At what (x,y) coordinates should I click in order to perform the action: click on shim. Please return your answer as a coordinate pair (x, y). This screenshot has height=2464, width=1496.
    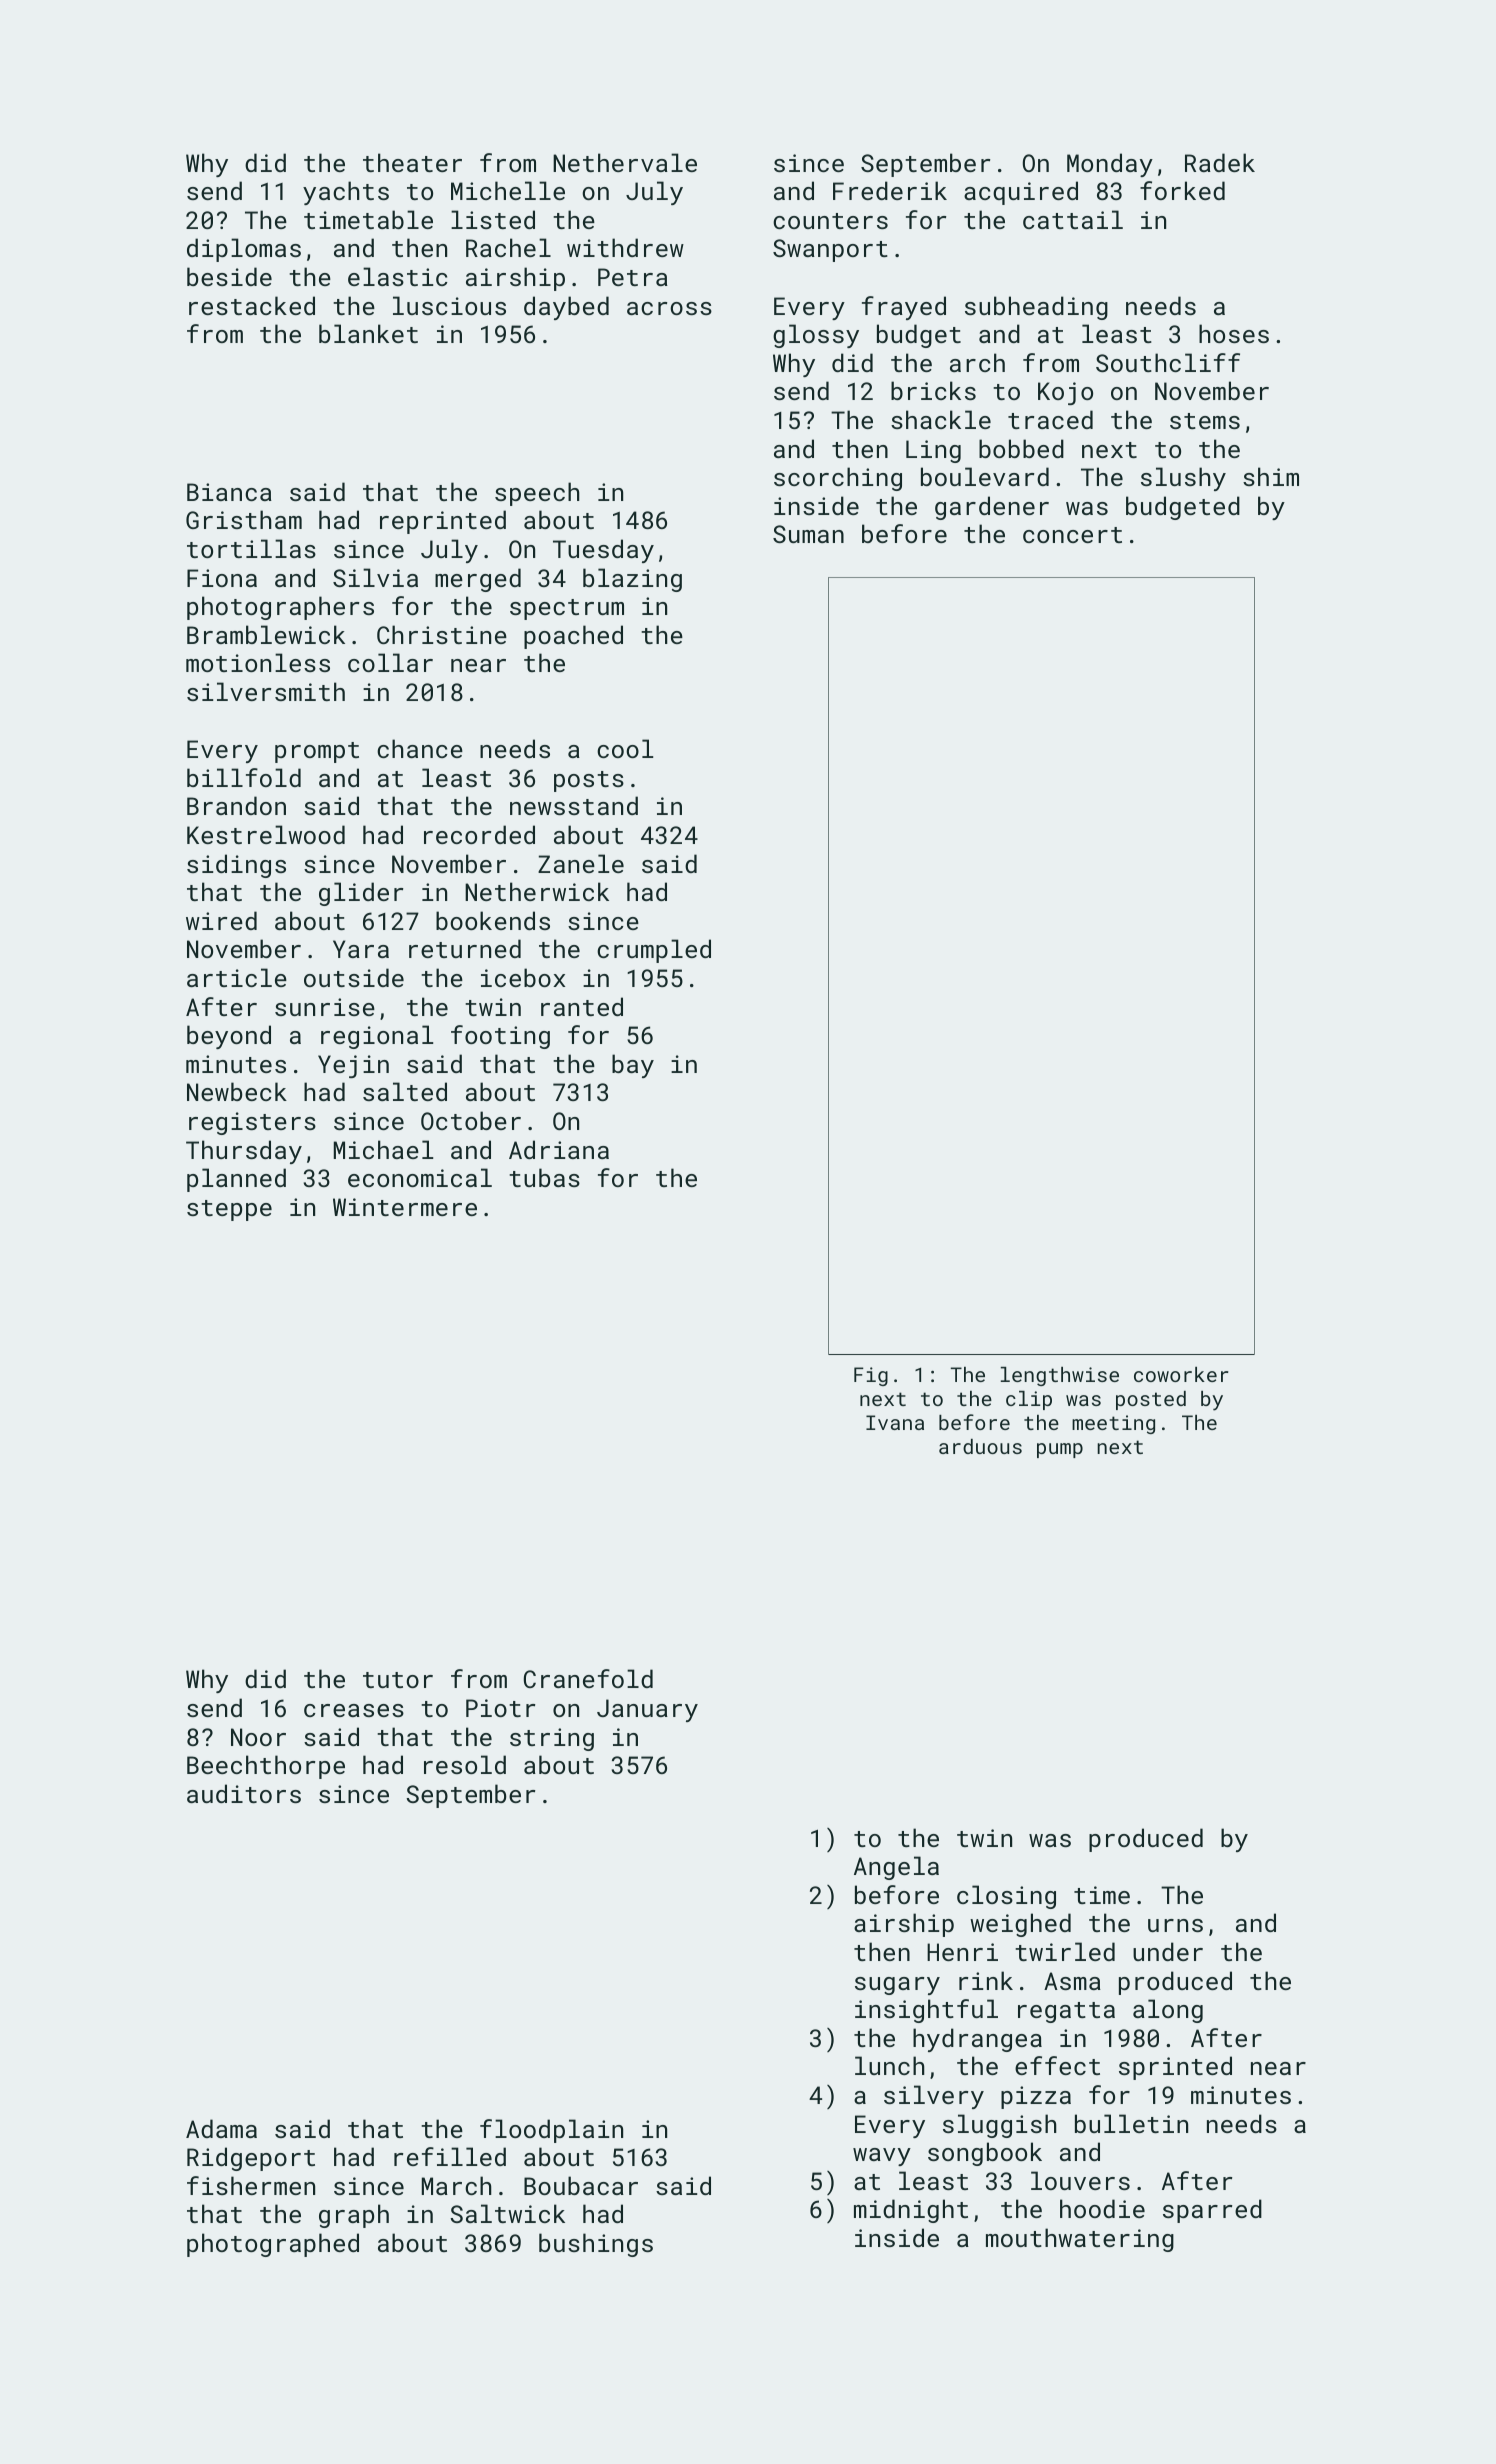
    Looking at the image, I should click on (1271, 476).
